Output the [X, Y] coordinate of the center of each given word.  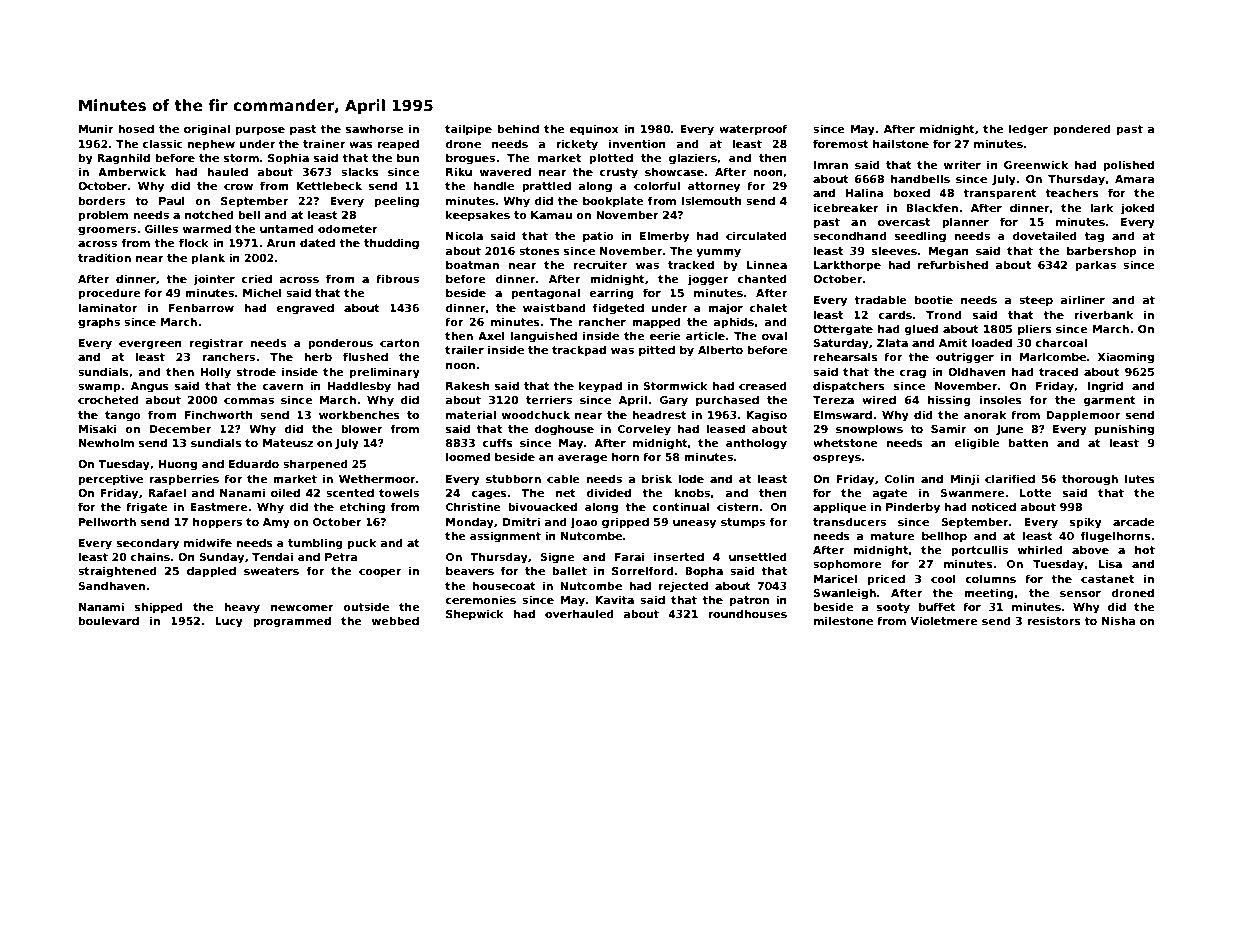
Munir [96, 128]
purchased [727, 400]
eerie [665, 335]
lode [691, 478]
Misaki [97, 428]
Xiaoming [1126, 358]
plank [208, 258]
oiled [285, 492]
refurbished [953, 264]
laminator [108, 307]
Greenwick [1036, 164]
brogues [470, 159]
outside [366, 606]
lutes [1140, 478]
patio [598, 236]
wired [879, 399]
